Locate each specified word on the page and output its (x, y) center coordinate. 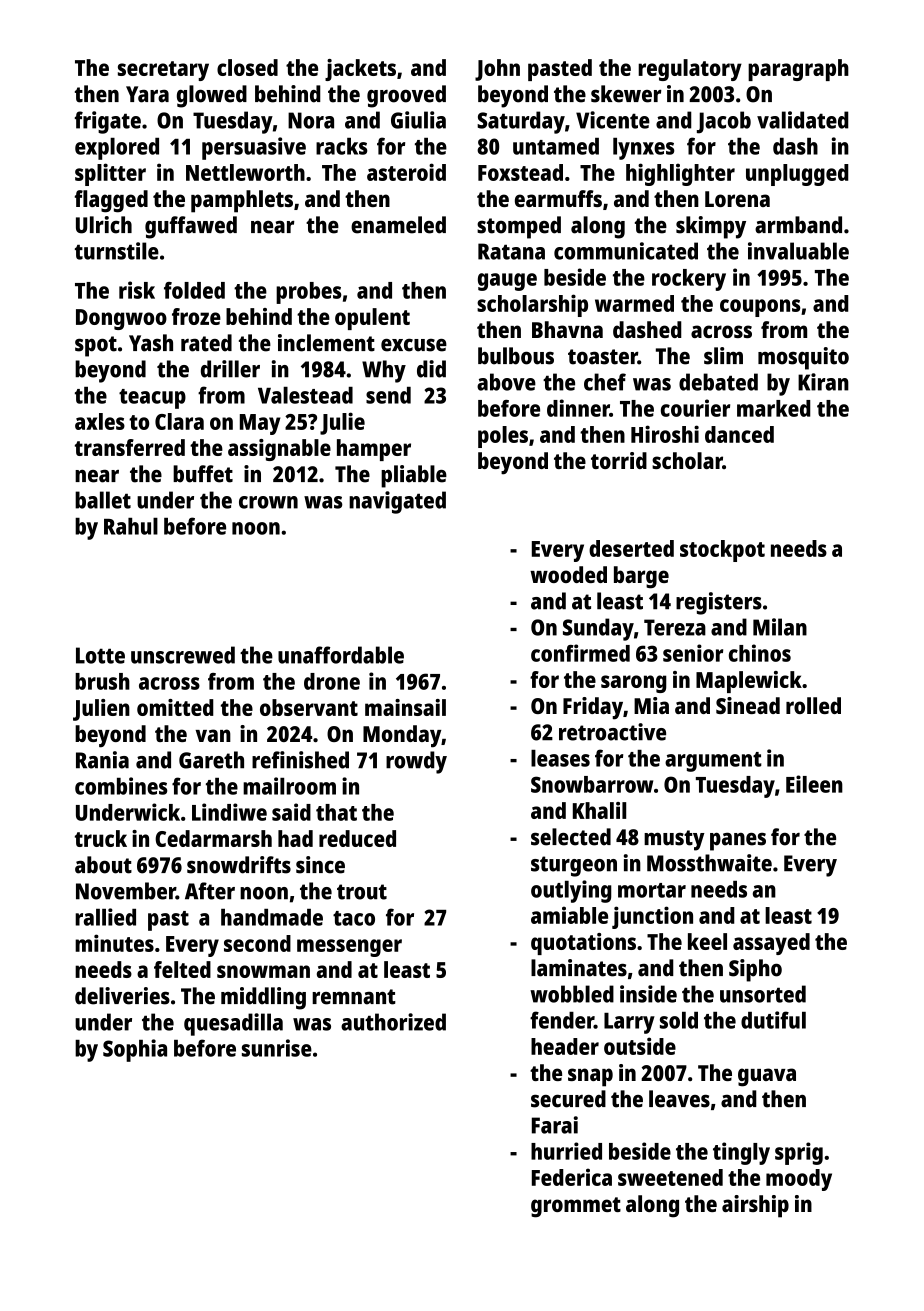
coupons (760, 308)
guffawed (191, 227)
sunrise (277, 1048)
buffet (203, 474)
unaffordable (341, 655)
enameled (398, 225)
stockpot (722, 551)
